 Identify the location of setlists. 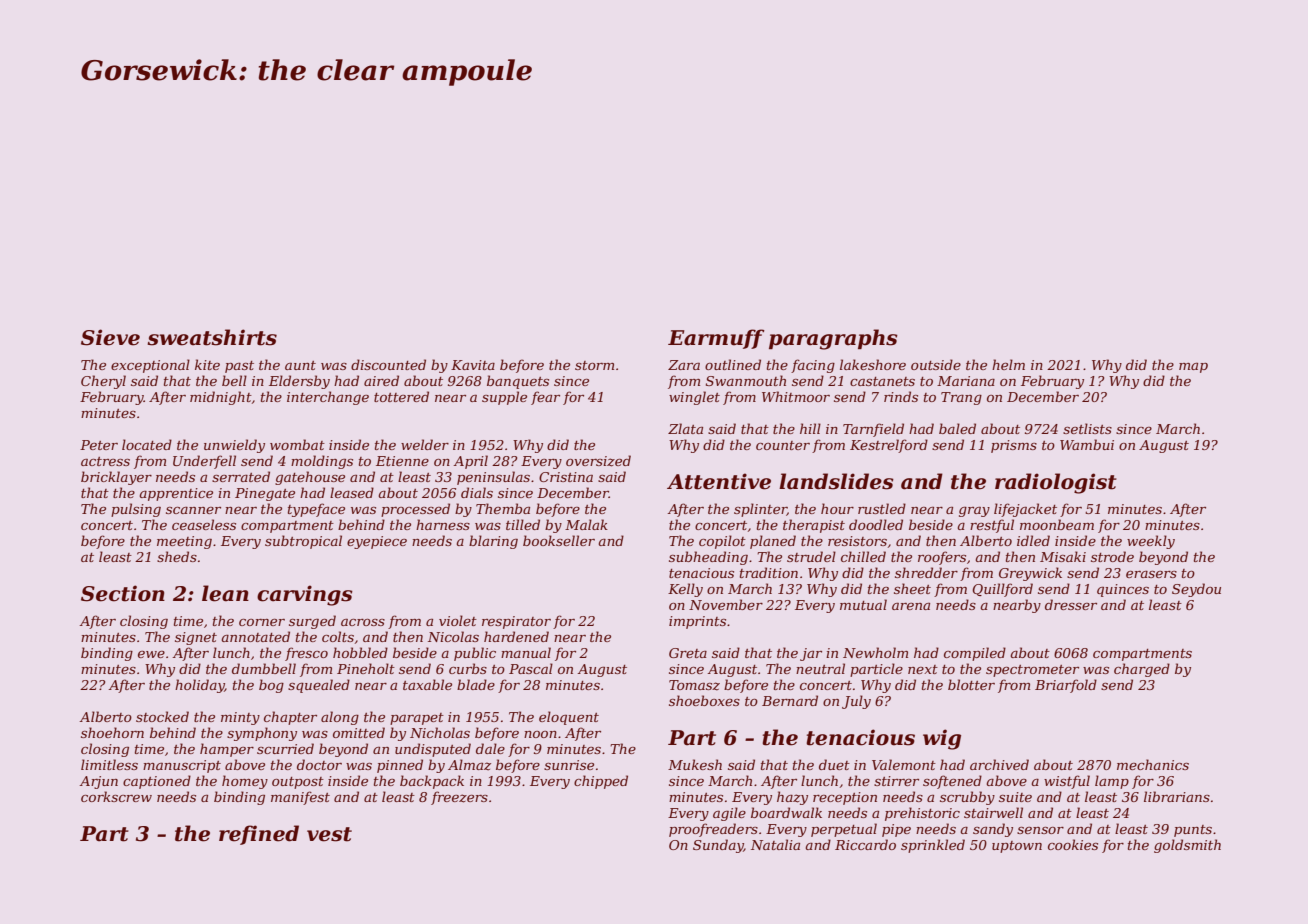
(1087, 428).
